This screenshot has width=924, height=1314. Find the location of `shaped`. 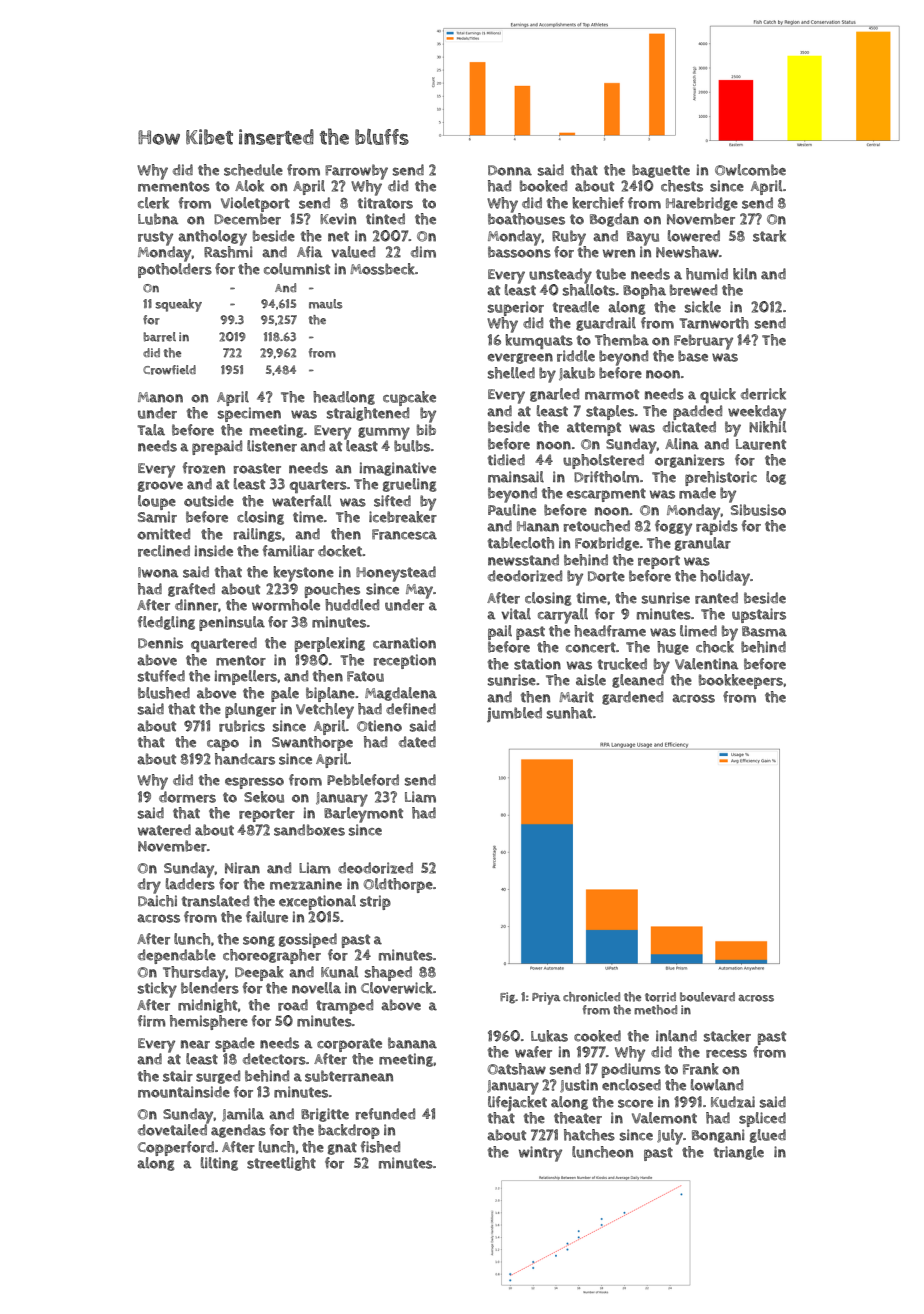

shaped is located at coordinates (388, 973).
